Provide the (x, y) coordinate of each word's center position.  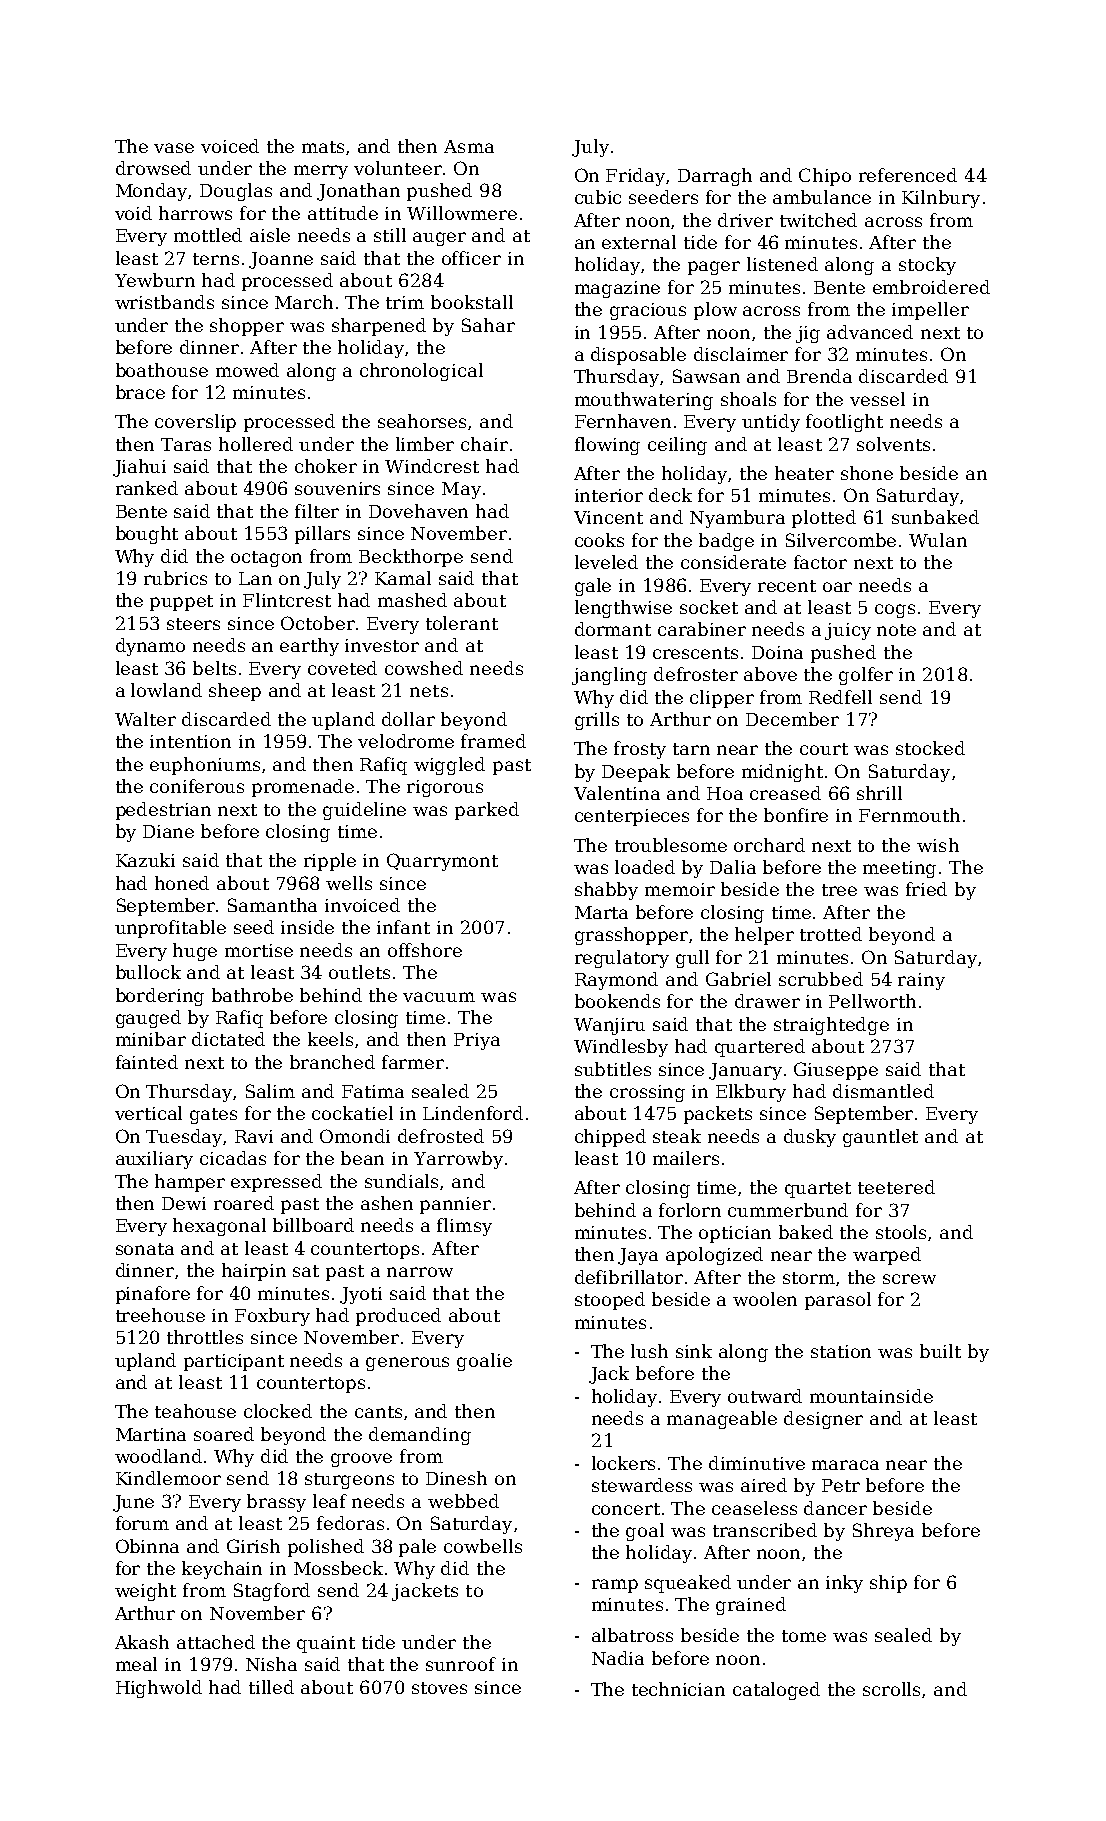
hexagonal (219, 1227)
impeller (930, 311)
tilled (271, 1687)
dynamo (150, 647)
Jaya (638, 1256)
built (940, 1351)
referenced (908, 175)
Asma (469, 146)
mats (323, 147)
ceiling (677, 446)
